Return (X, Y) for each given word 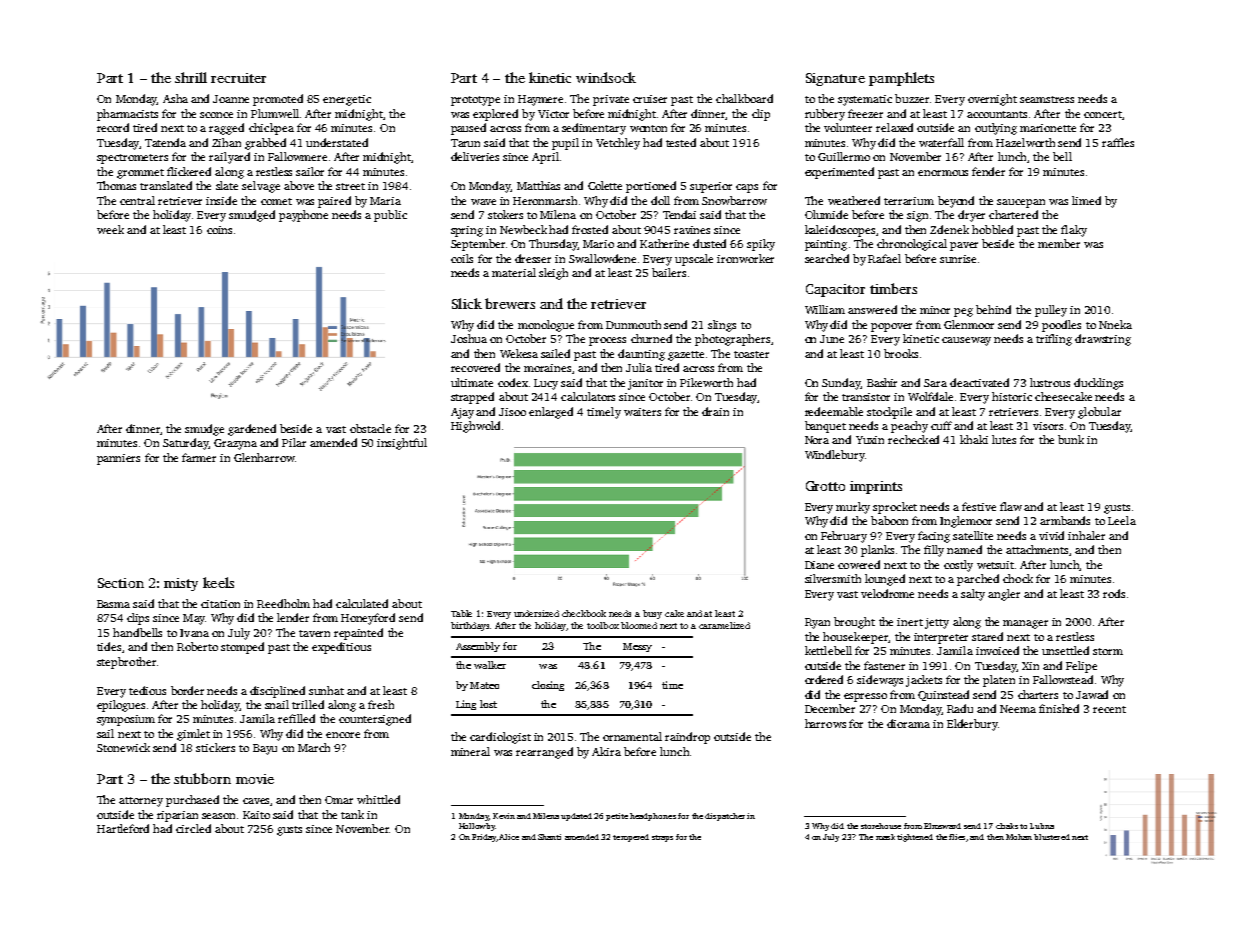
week (110, 229)
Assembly (478, 647)
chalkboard (744, 98)
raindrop (687, 738)
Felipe (1081, 667)
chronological (912, 245)
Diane (819, 565)
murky (853, 508)
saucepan (1021, 203)
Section (121, 583)
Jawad (1092, 694)
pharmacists (127, 115)
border (187, 690)
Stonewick (123, 747)
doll (660, 200)
